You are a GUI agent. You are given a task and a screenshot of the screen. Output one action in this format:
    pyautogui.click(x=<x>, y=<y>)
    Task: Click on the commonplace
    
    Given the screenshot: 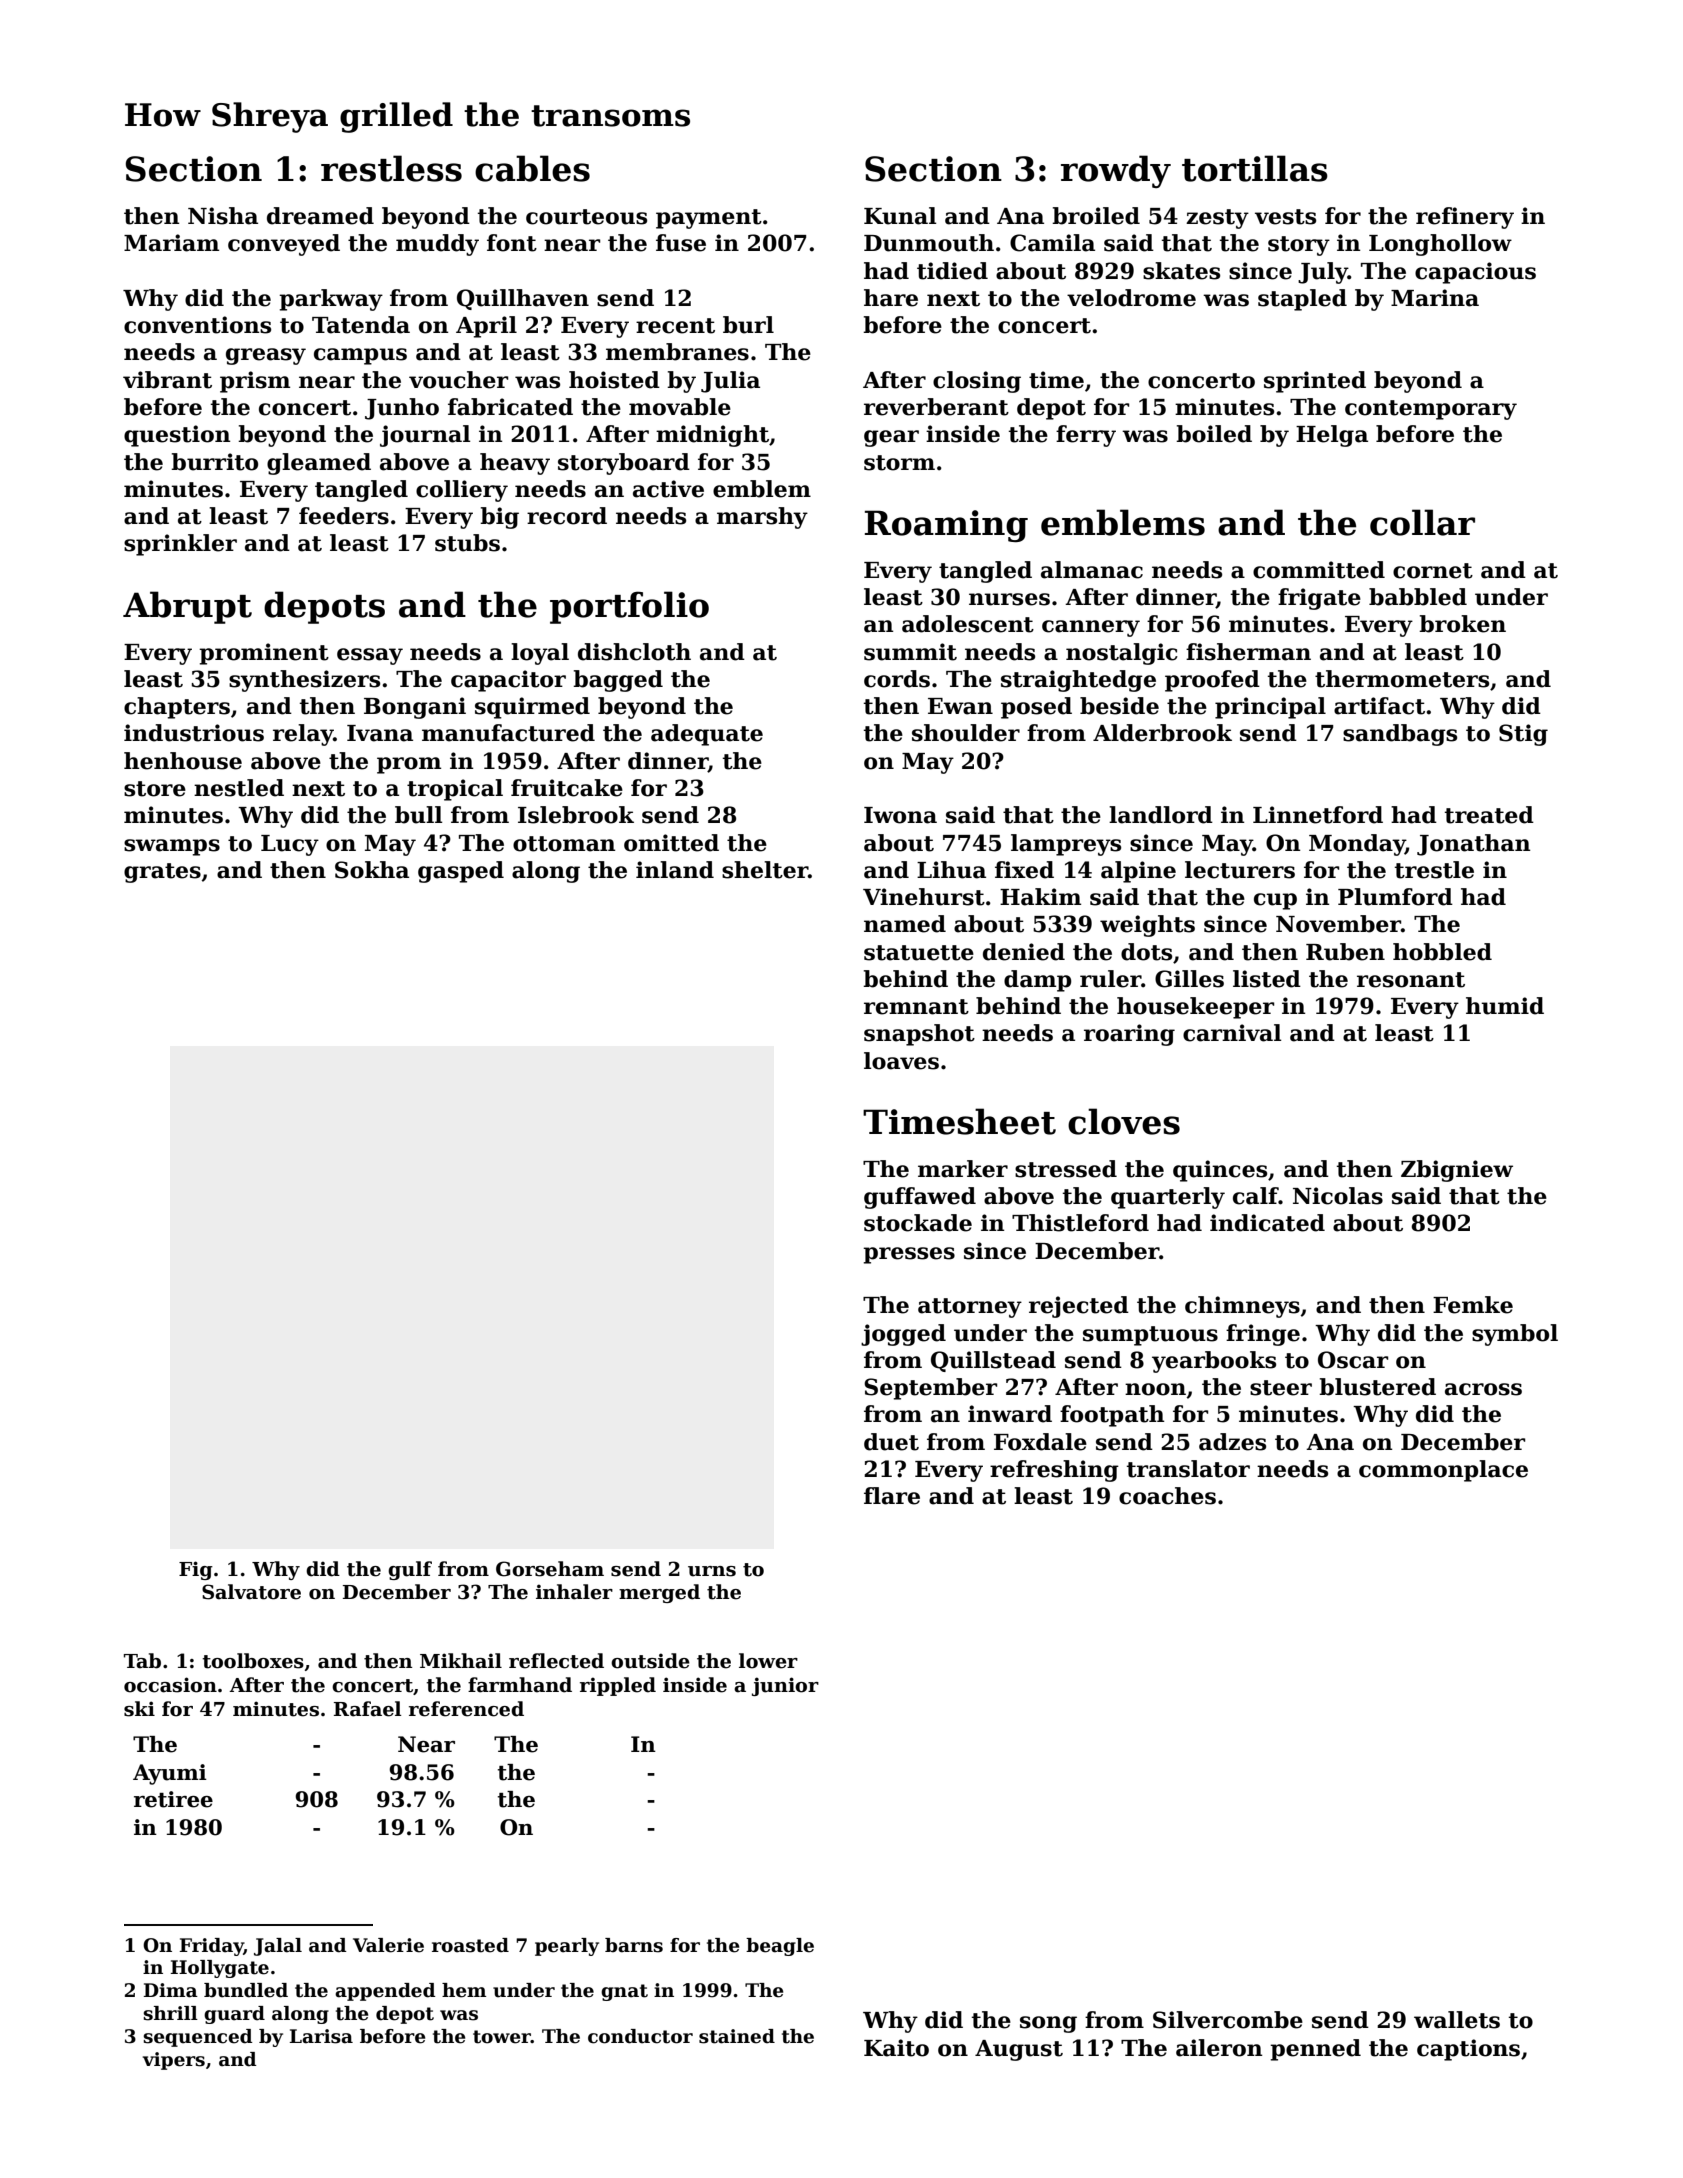 What is the action you would take?
    pyautogui.click(x=1443, y=1471)
